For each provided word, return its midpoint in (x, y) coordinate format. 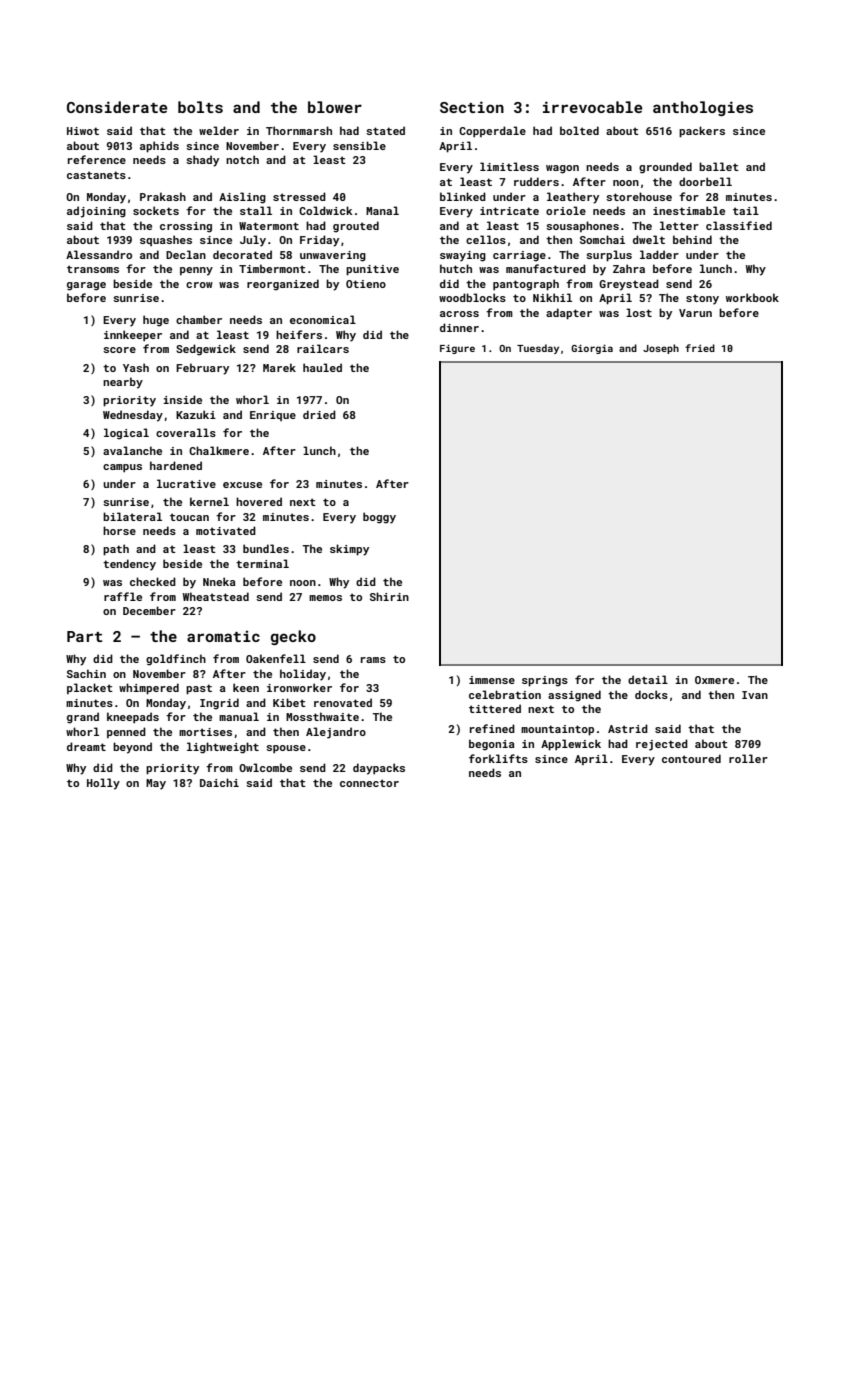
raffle (123, 596)
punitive (372, 270)
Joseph (661, 349)
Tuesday (538, 349)
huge (156, 321)
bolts (200, 107)
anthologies (703, 108)
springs (545, 681)
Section (472, 107)
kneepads (133, 717)
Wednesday (133, 416)
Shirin (389, 596)
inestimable (689, 210)
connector (369, 783)
